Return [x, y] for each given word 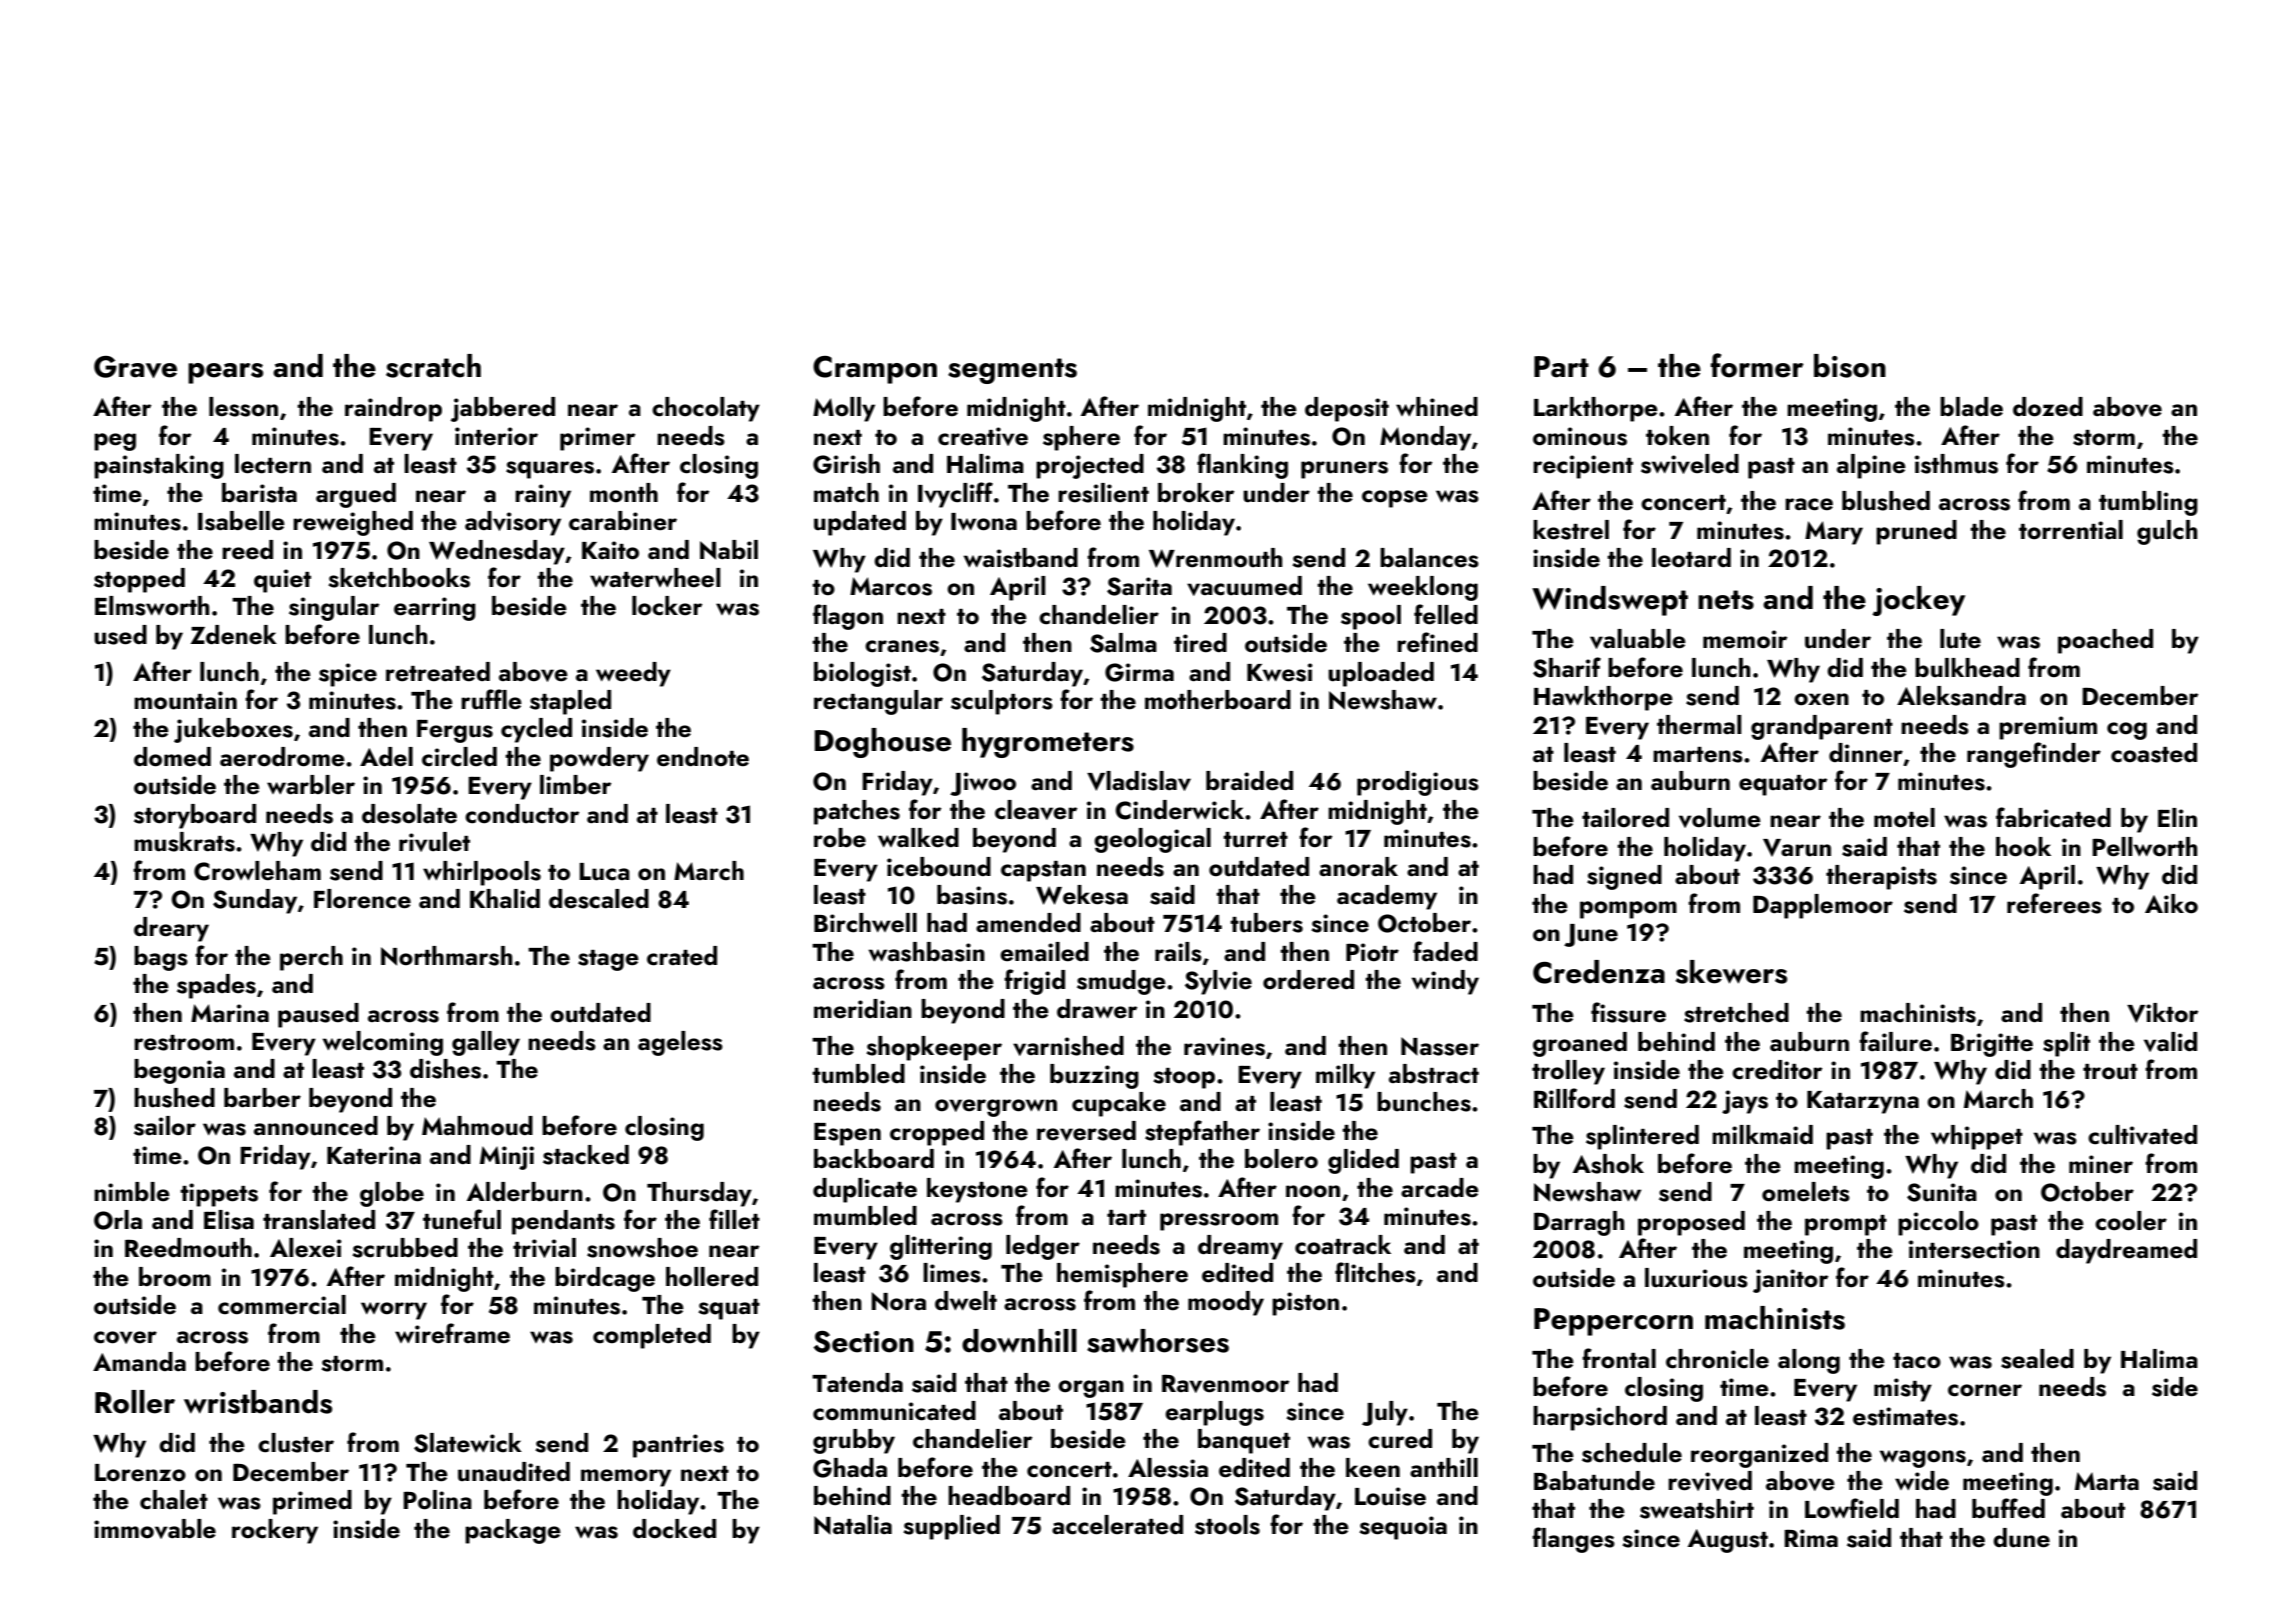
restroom [184, 1043]
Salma [1123, 643]
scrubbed [405, 1248]
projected [1090, 466]
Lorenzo [140, 1473]
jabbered [503, 409]
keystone [977, 1190]
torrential [2071, 530]
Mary [1834, 533]
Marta [2107, 1481]
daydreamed [2126, 1251]
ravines [1224, 1046]
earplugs [1214, 1413]
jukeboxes [233, 730]
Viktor [2162, 1013]
